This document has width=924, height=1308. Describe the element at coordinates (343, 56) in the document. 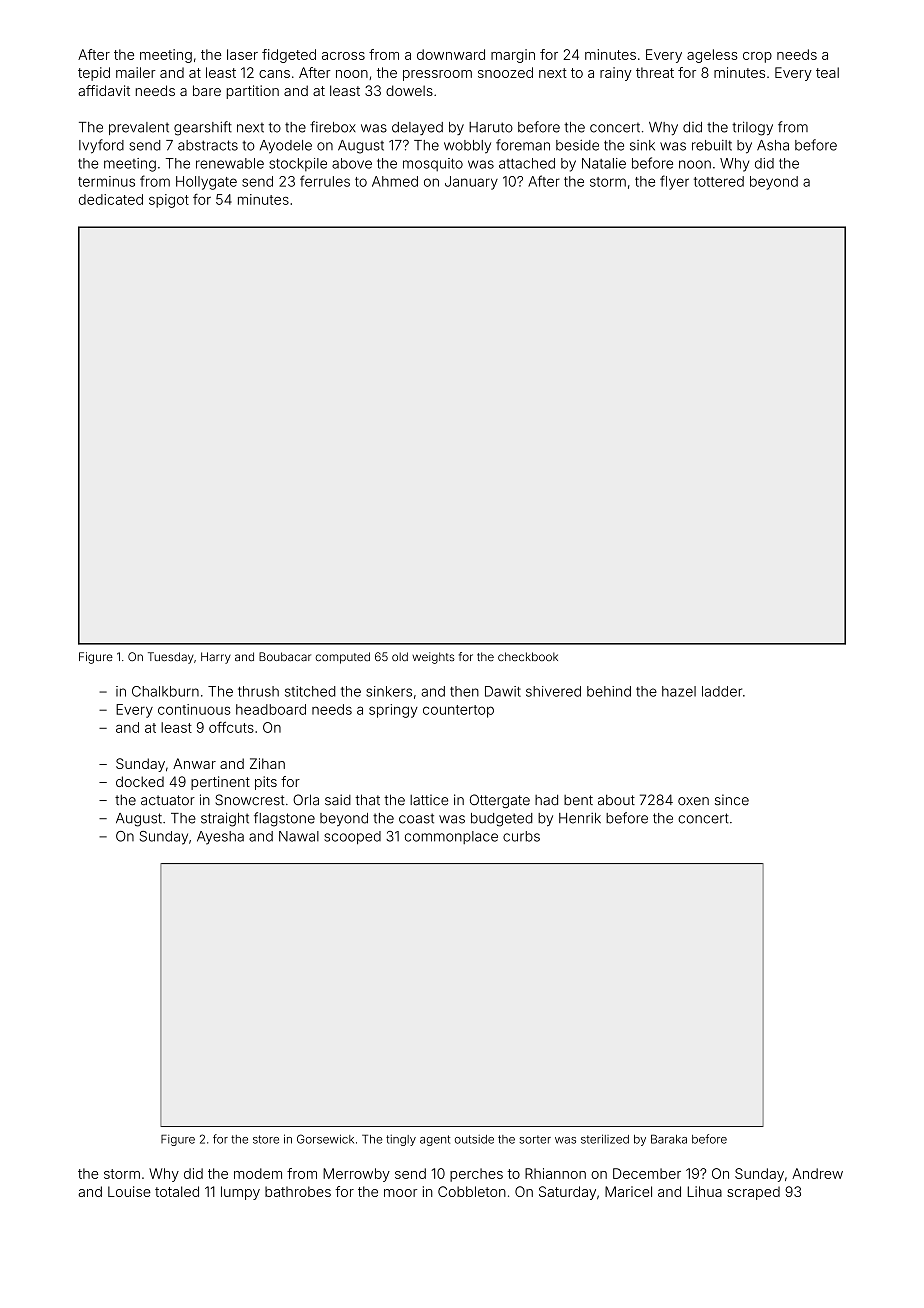

I see `across` at that location.
